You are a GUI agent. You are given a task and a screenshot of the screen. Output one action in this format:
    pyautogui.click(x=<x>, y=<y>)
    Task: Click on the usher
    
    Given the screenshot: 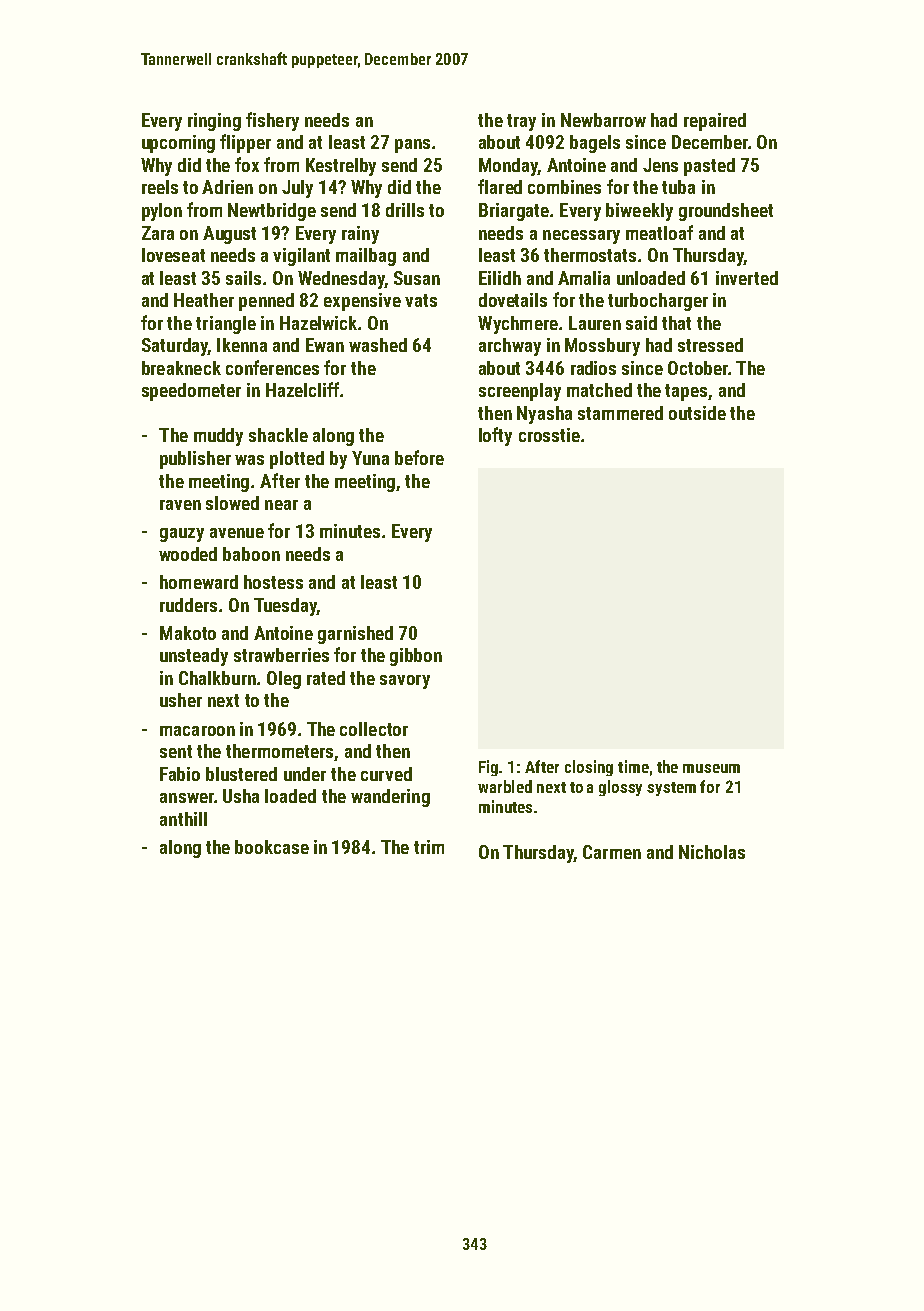 What is the action you would take?
    pyautogui.click(x=181, y=700)
